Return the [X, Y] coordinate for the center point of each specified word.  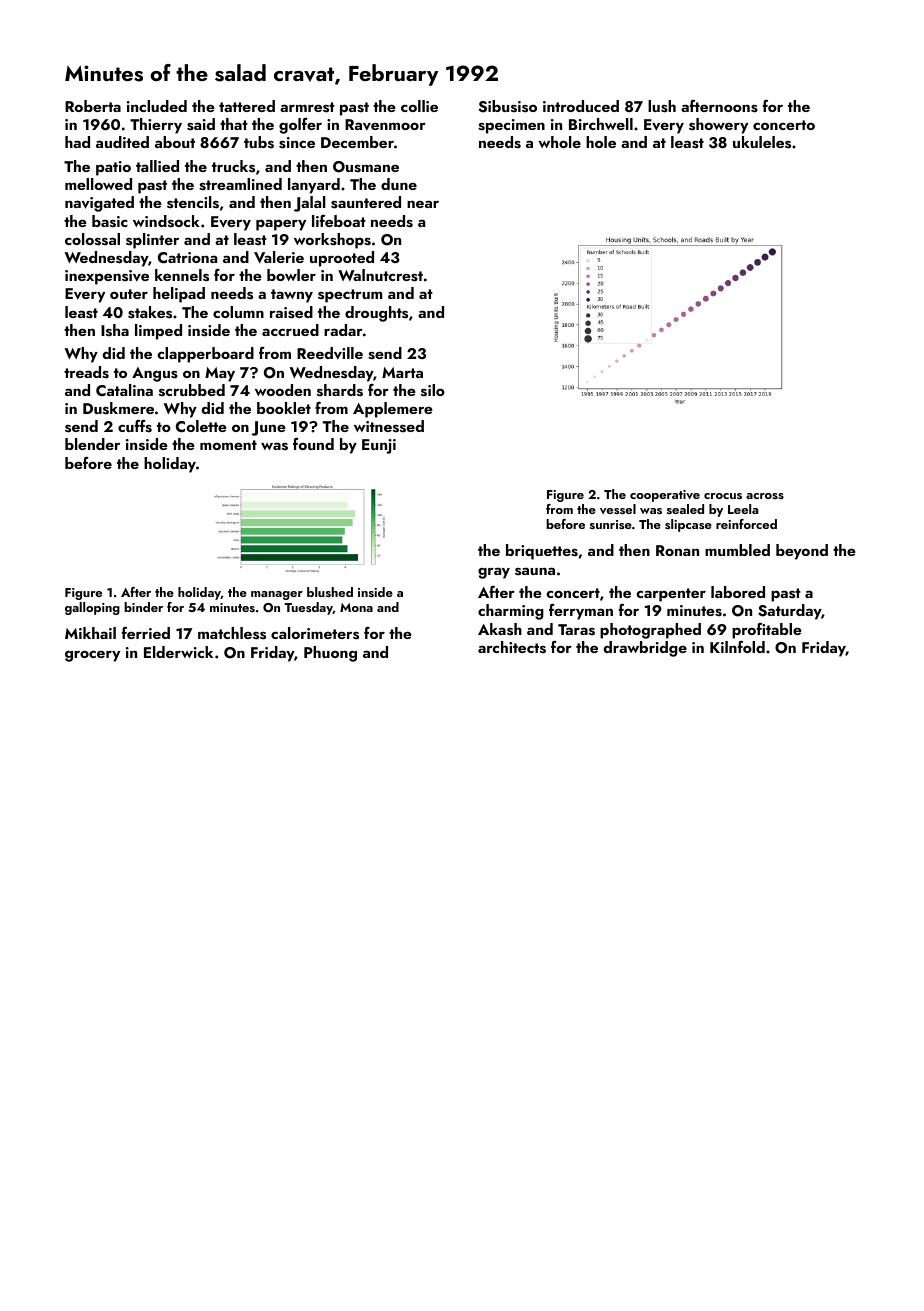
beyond [802, 552]
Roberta [93, 106]
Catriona [187, 257]
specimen [511, 126]
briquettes [542, 552]
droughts [376, 314]
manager [277, 595]
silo [433, 390]
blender [92, 444]
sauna [535, 571]
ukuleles [762, 142]
